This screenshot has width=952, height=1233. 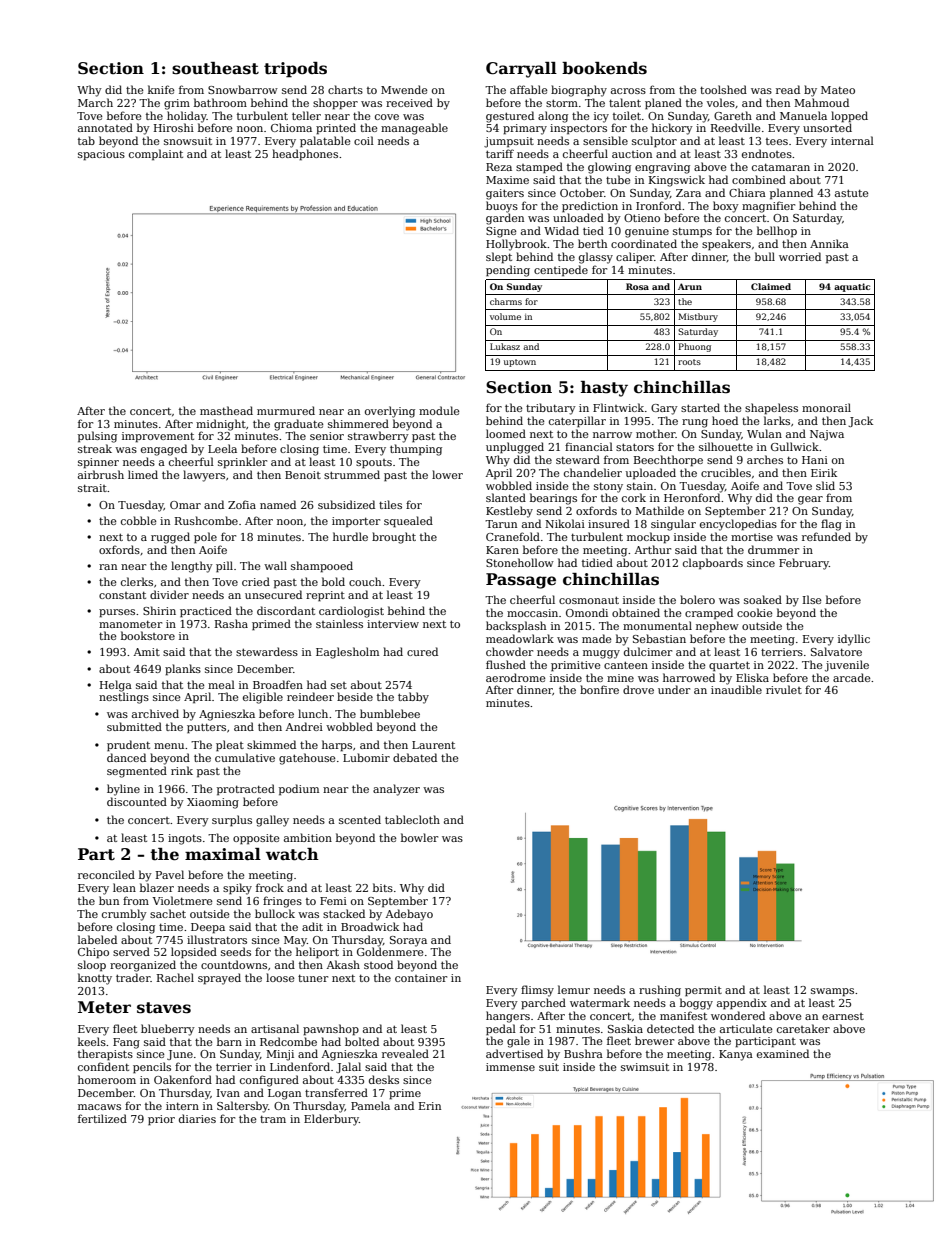 What do you see at coordinates (852, 193) in the screenshot?
I see `astute` at bounding box center [852, 193].
